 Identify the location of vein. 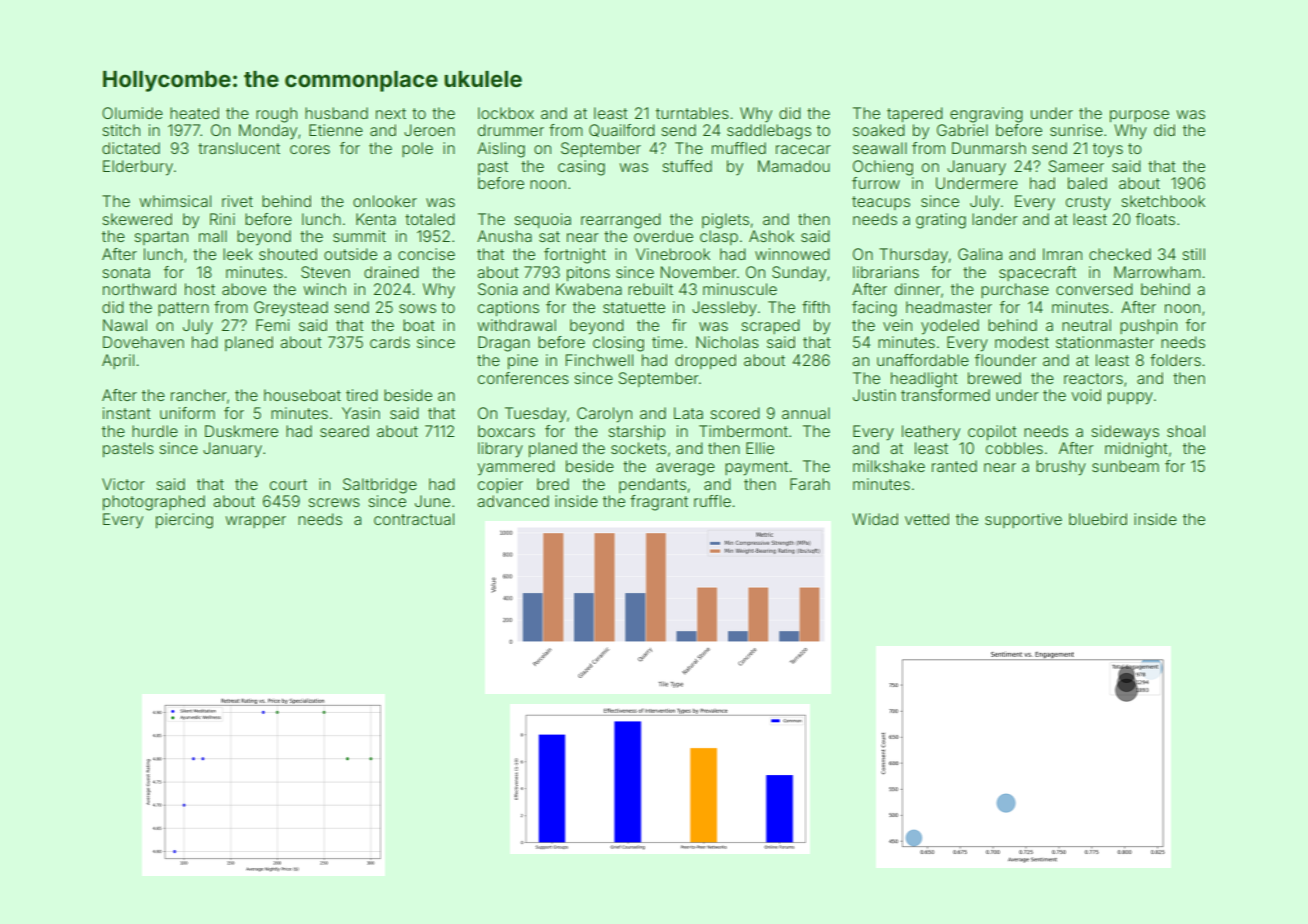
(897, 325).
